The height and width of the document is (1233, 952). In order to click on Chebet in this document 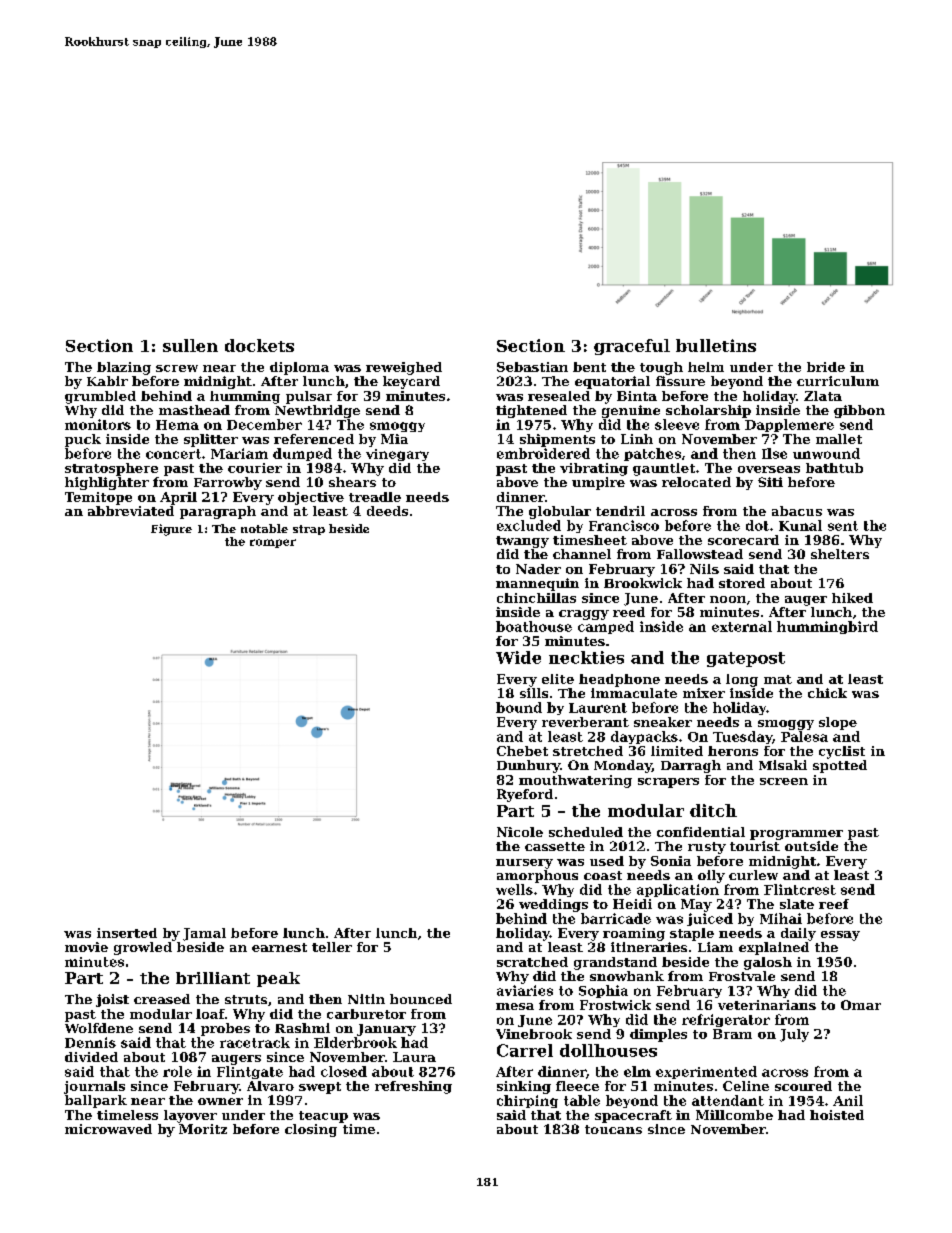, I will do `click(522, 751)`.
